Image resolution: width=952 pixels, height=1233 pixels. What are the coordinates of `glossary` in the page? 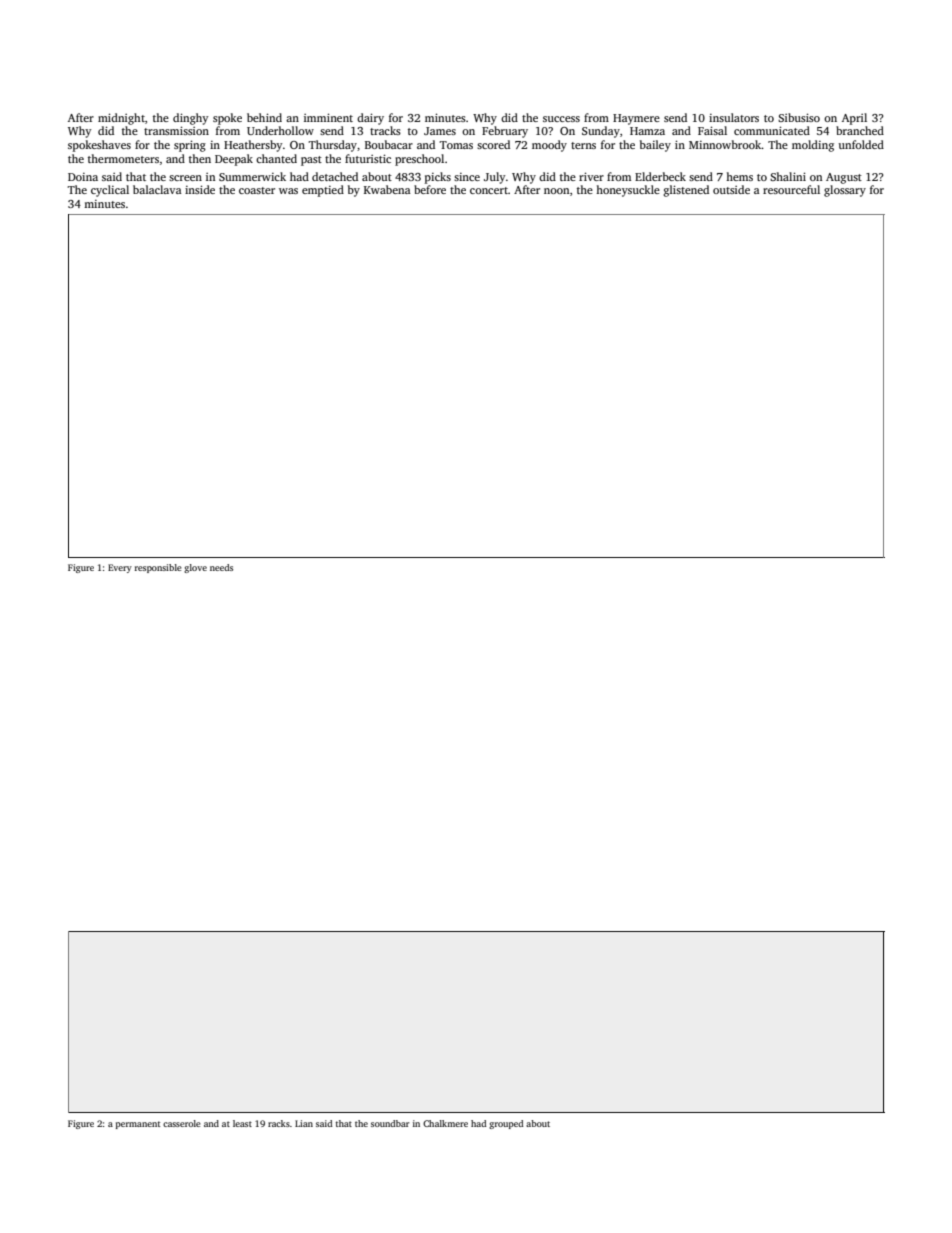 It's located at (845, 191).
